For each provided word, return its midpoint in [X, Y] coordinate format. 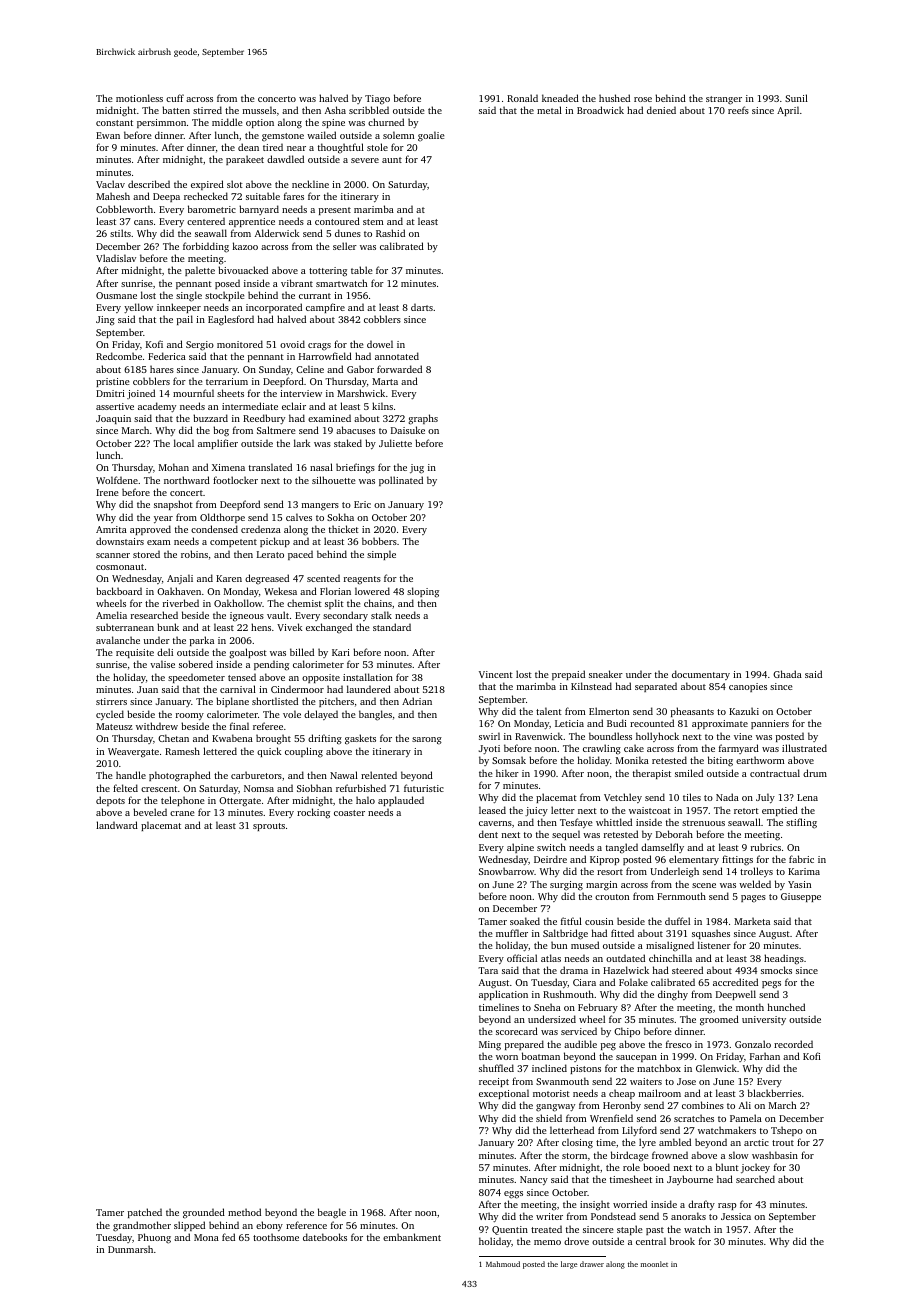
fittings [737, 860]
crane [182, 813]
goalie [431, 136]
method [244, 1212]
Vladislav [116, 258]
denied [661, 110]
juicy [536, 811]
